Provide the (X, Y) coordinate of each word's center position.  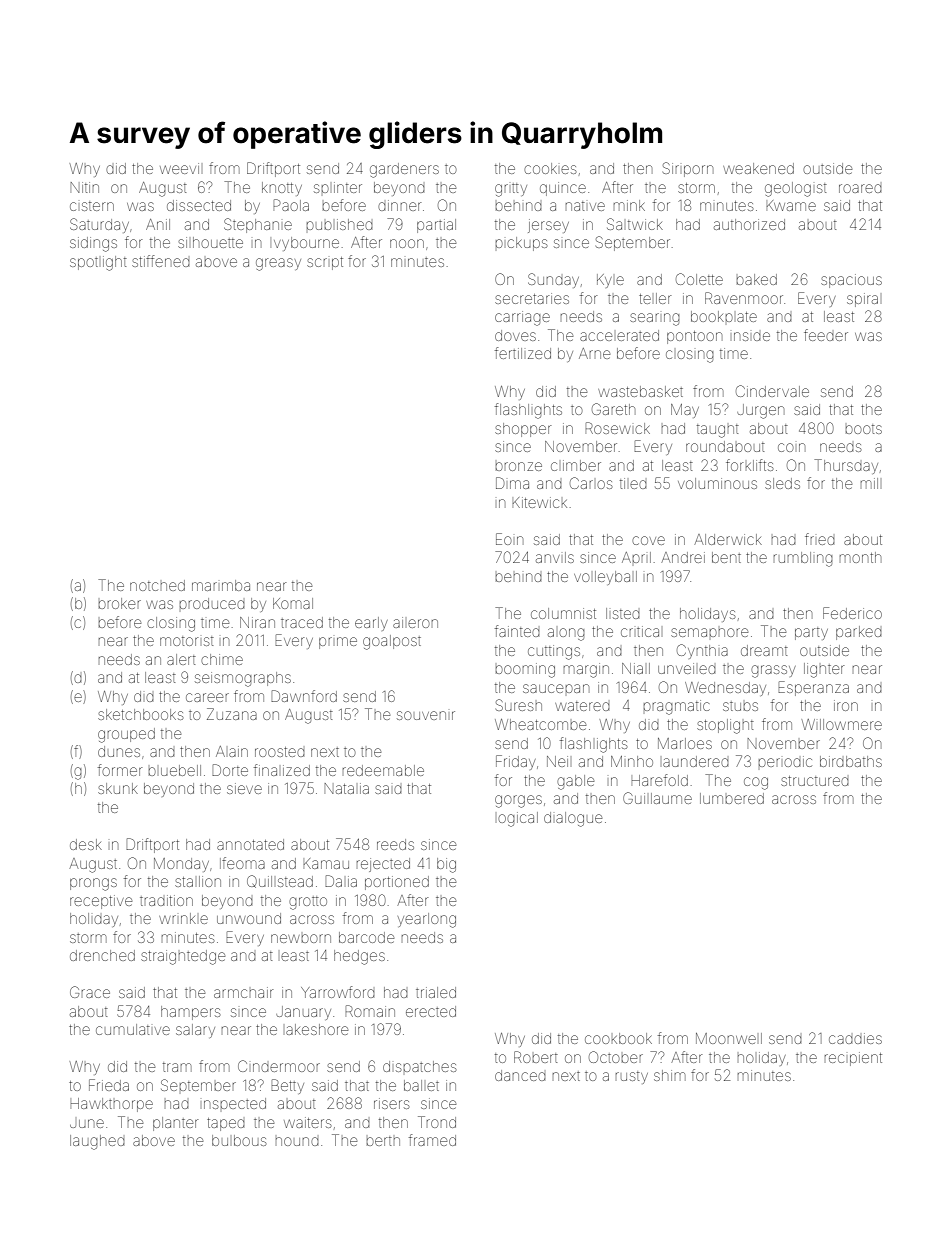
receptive (101, 902)
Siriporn (688, 169)
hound (297, 1141)
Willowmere (842, 724)
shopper (523, 430)
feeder (826, 335)
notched (157, 585)
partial (436, 226)
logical (518, 819)
